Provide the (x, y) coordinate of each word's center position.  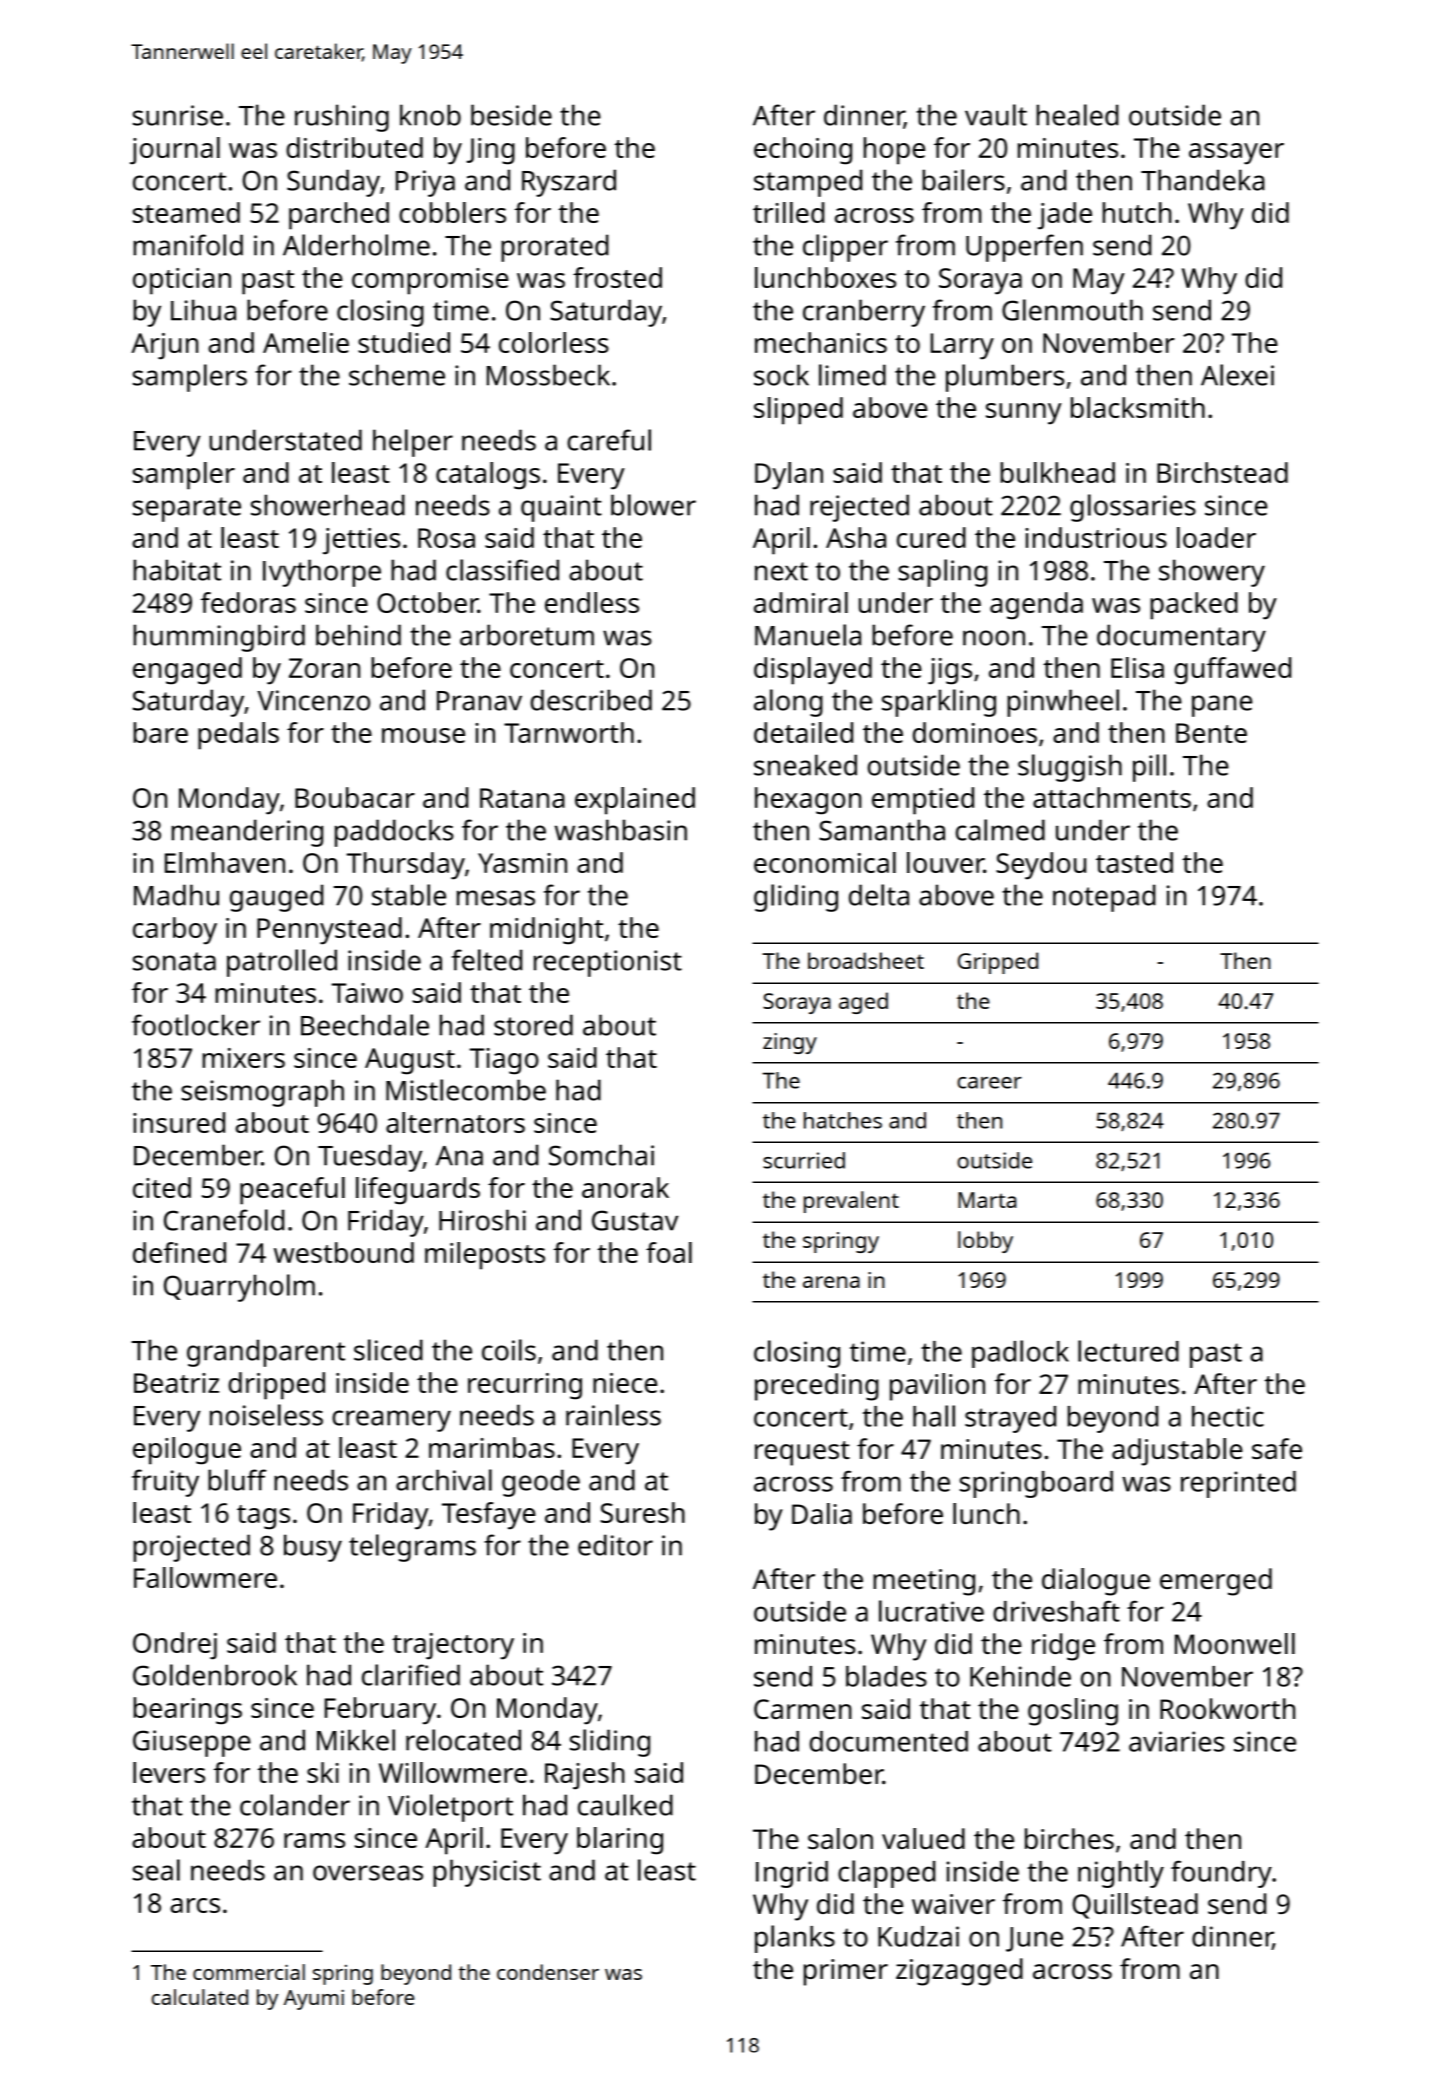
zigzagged (959, 1972)
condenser (548, 1972)
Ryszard (569, 183)
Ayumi (314, 1999)
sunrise (178, 115)
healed (1077, 115)
